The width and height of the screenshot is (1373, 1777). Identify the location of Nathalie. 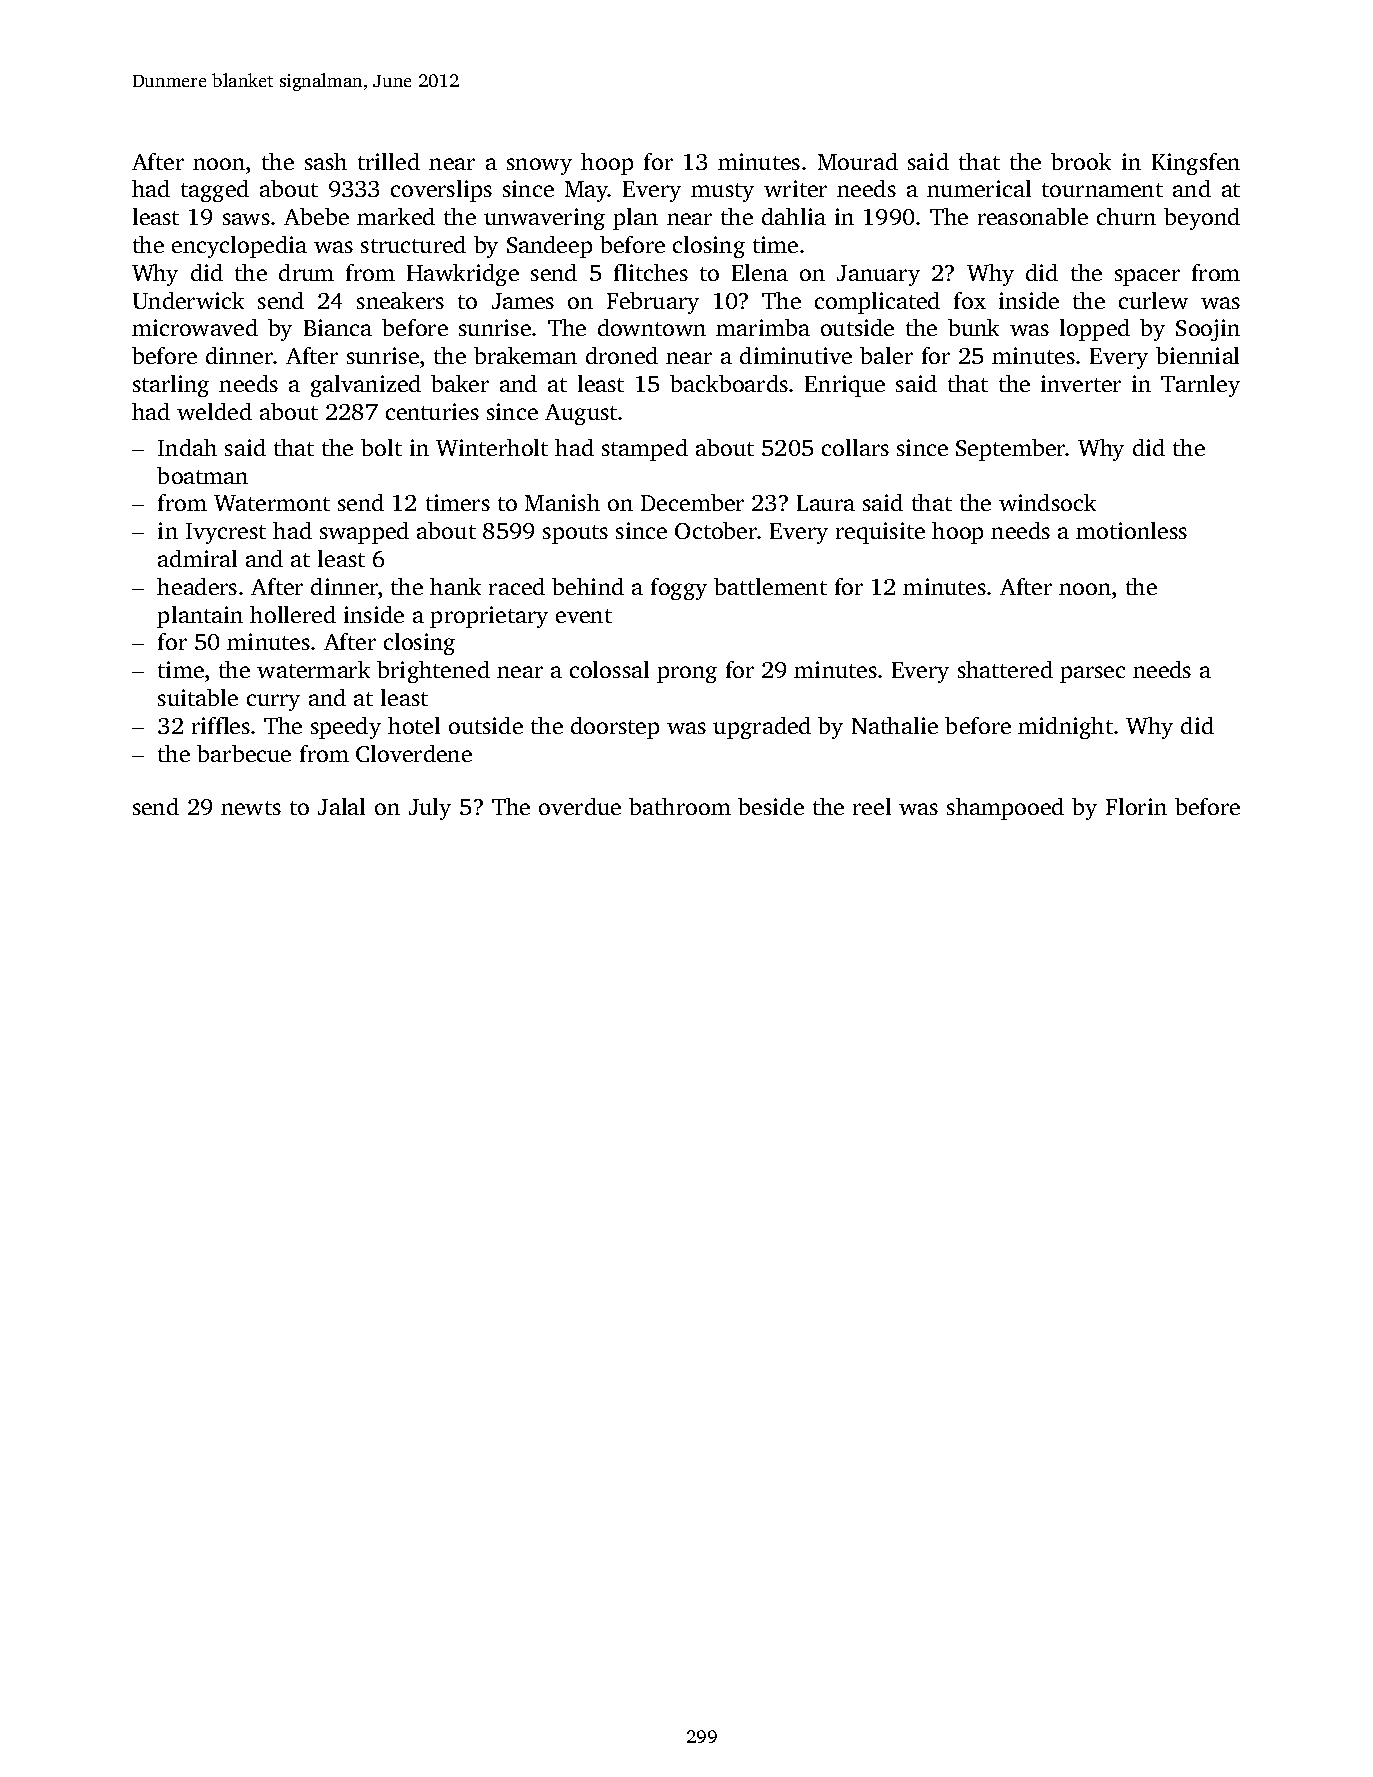
(895, 725).
